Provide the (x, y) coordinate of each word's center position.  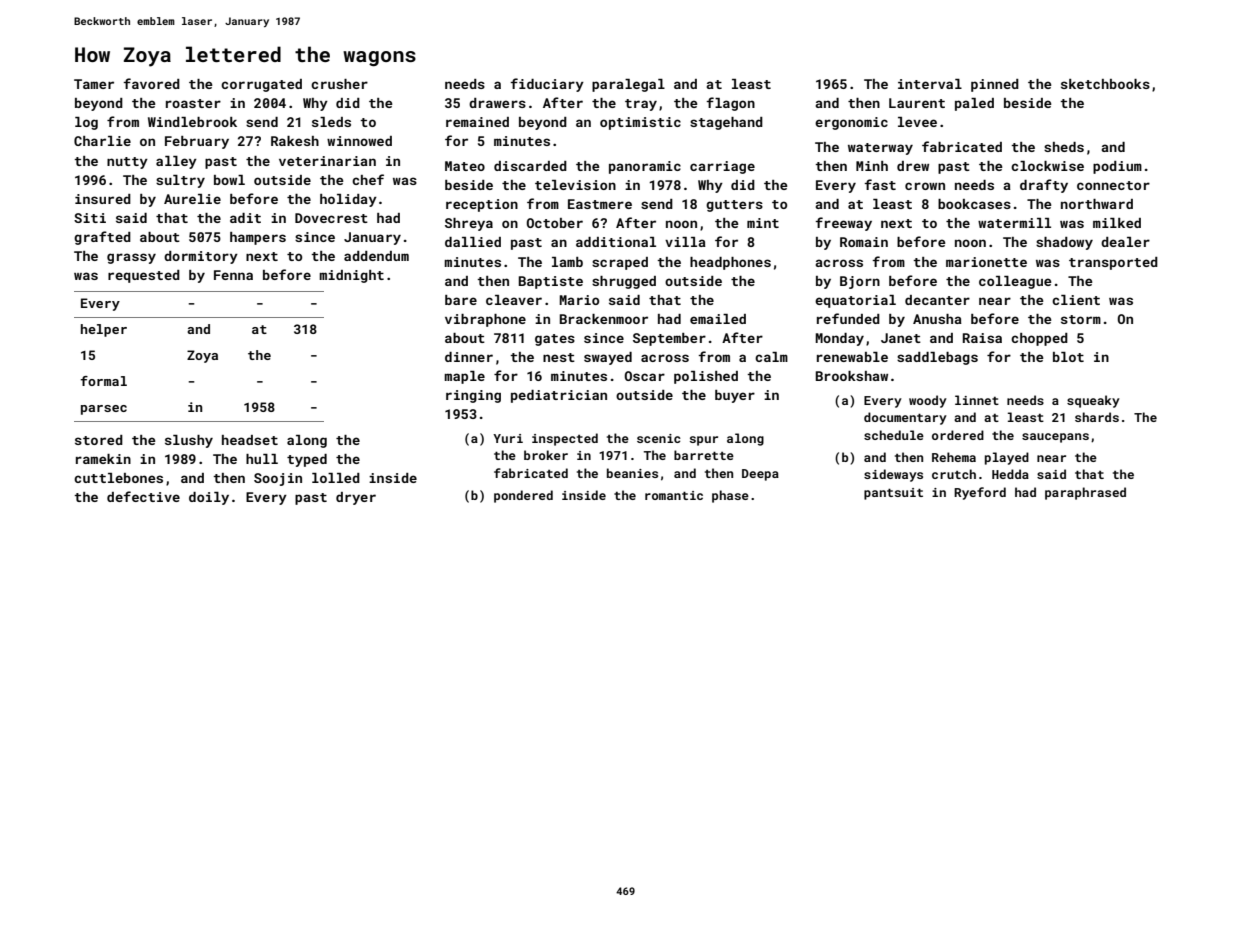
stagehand (726, 123)
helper (104, 330)
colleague (1015, 282)
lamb (567, 262)
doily (209, 498)
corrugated (261, 85)
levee (917, 122)
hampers (258, 238)
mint (763, 223)
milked (1117, 223)
